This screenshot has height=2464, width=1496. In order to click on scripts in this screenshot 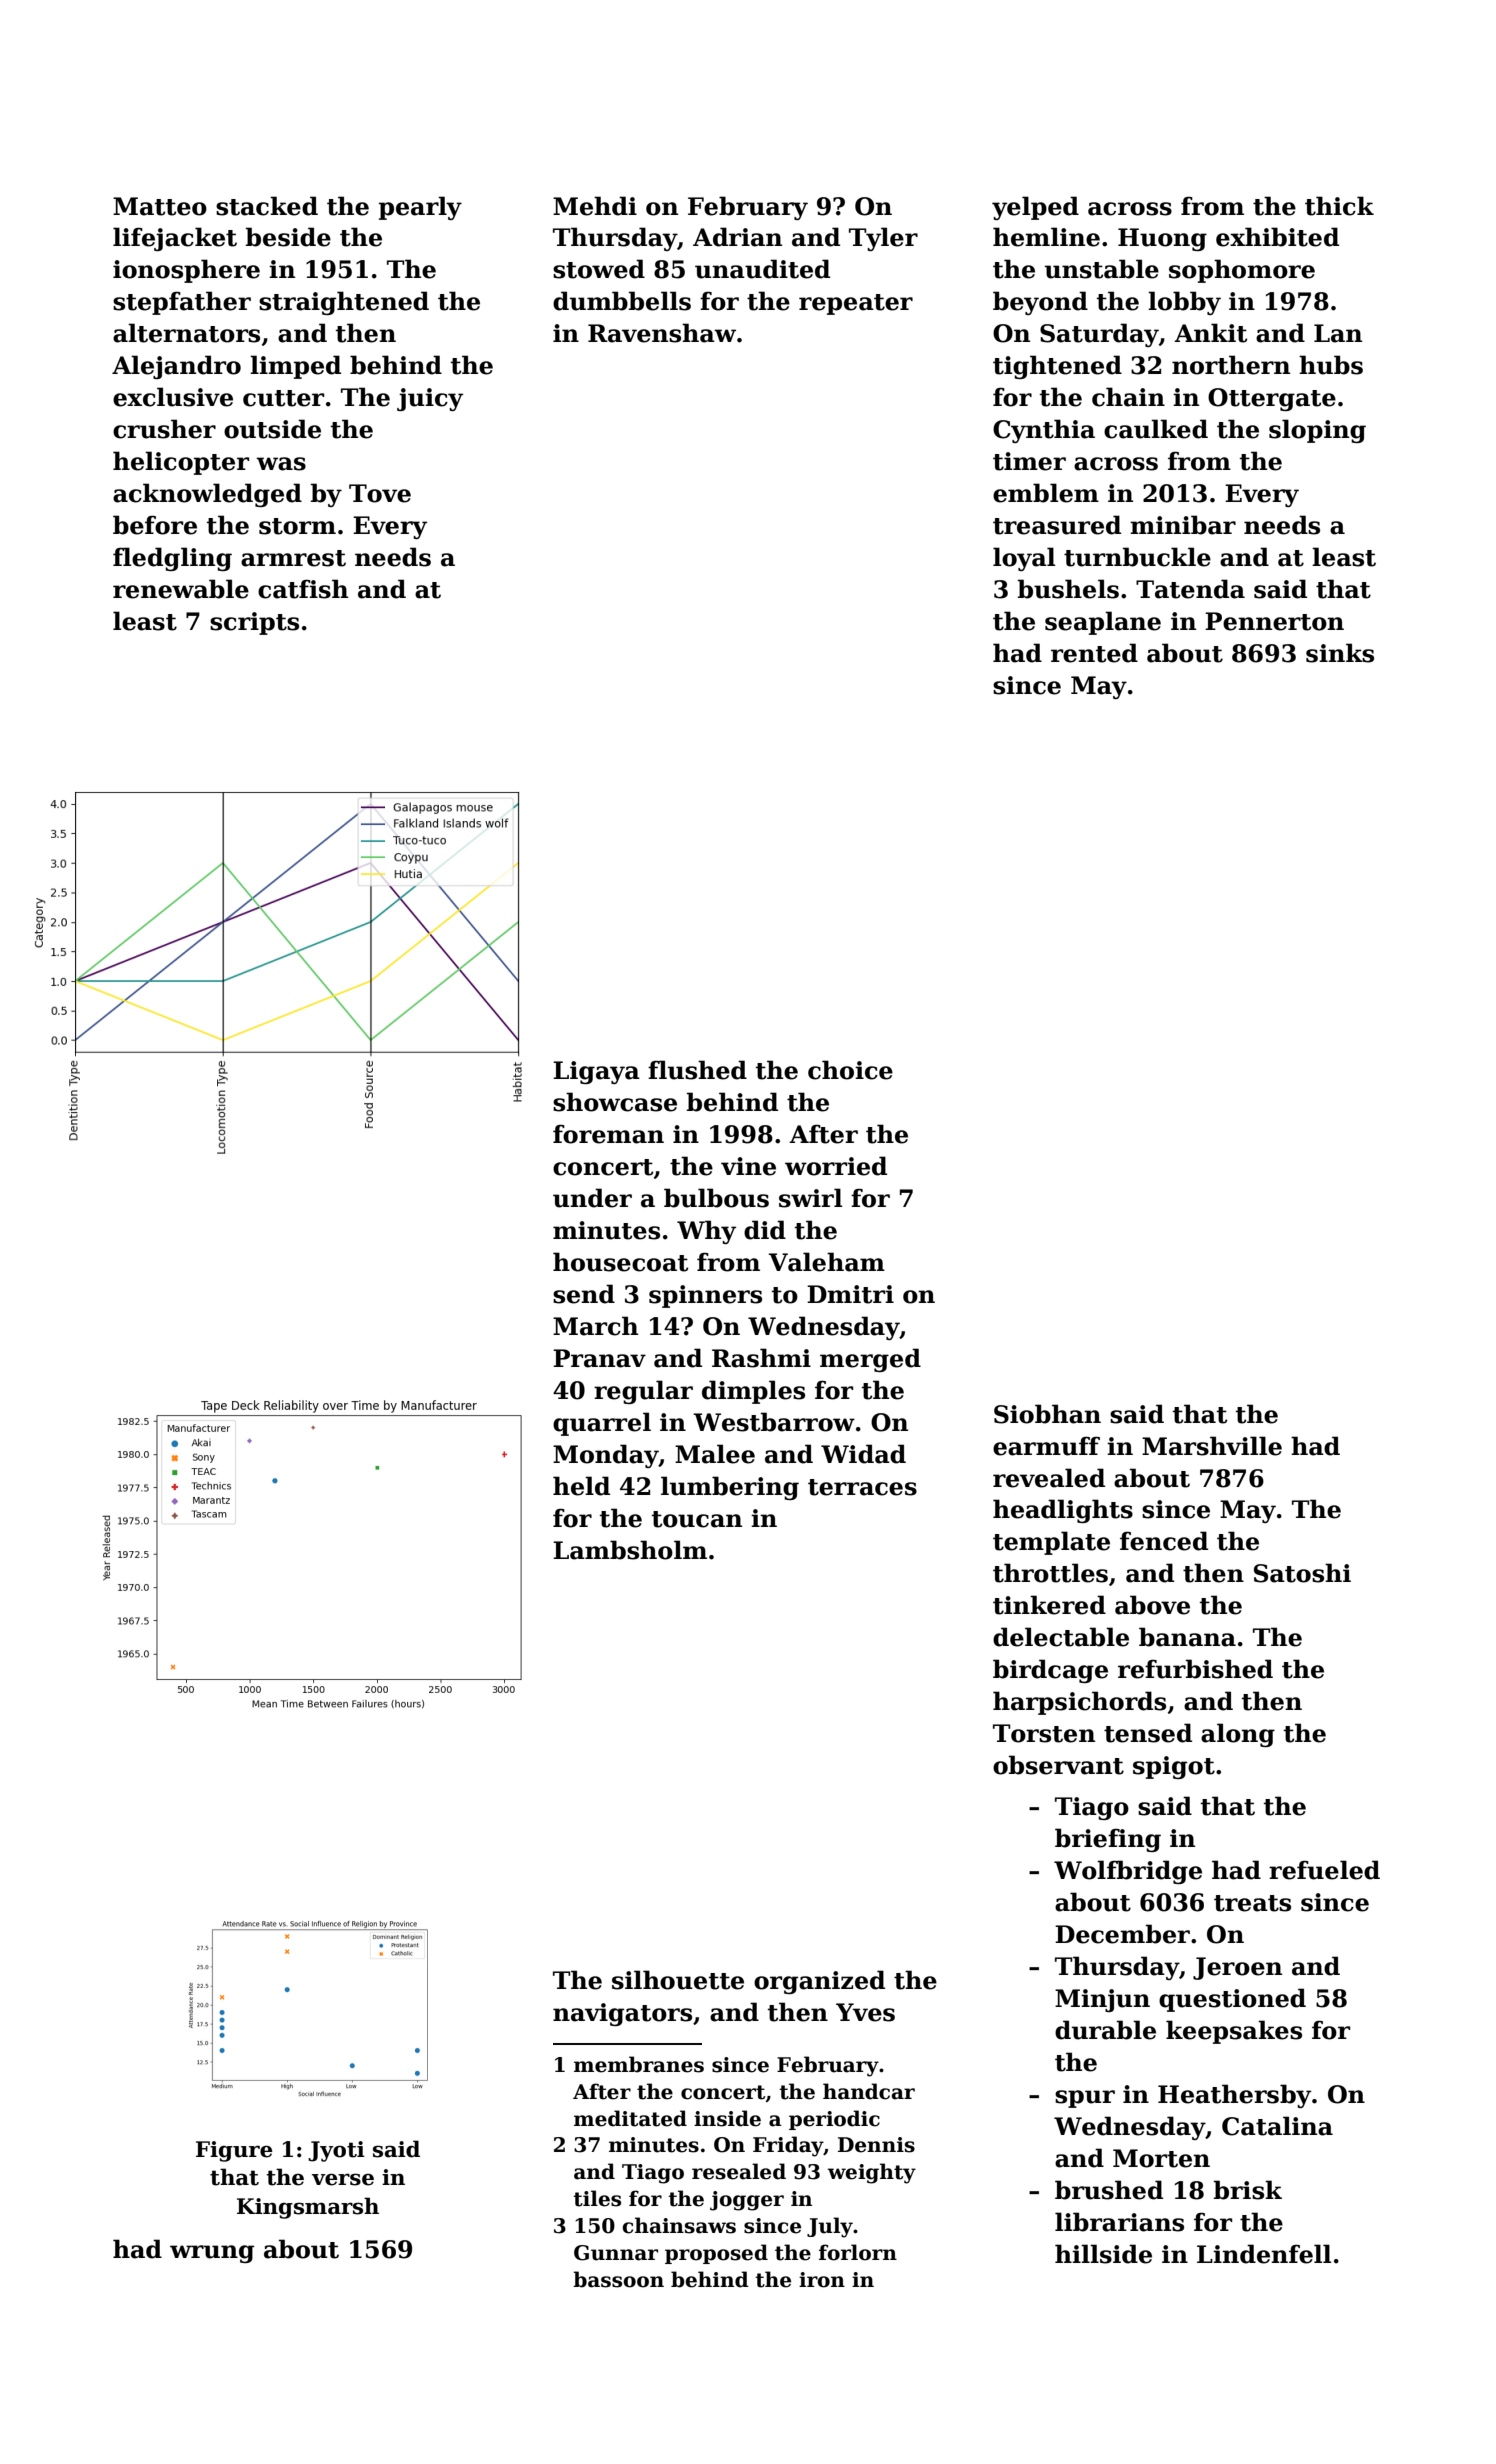, I will do `click(254, 623)`.
